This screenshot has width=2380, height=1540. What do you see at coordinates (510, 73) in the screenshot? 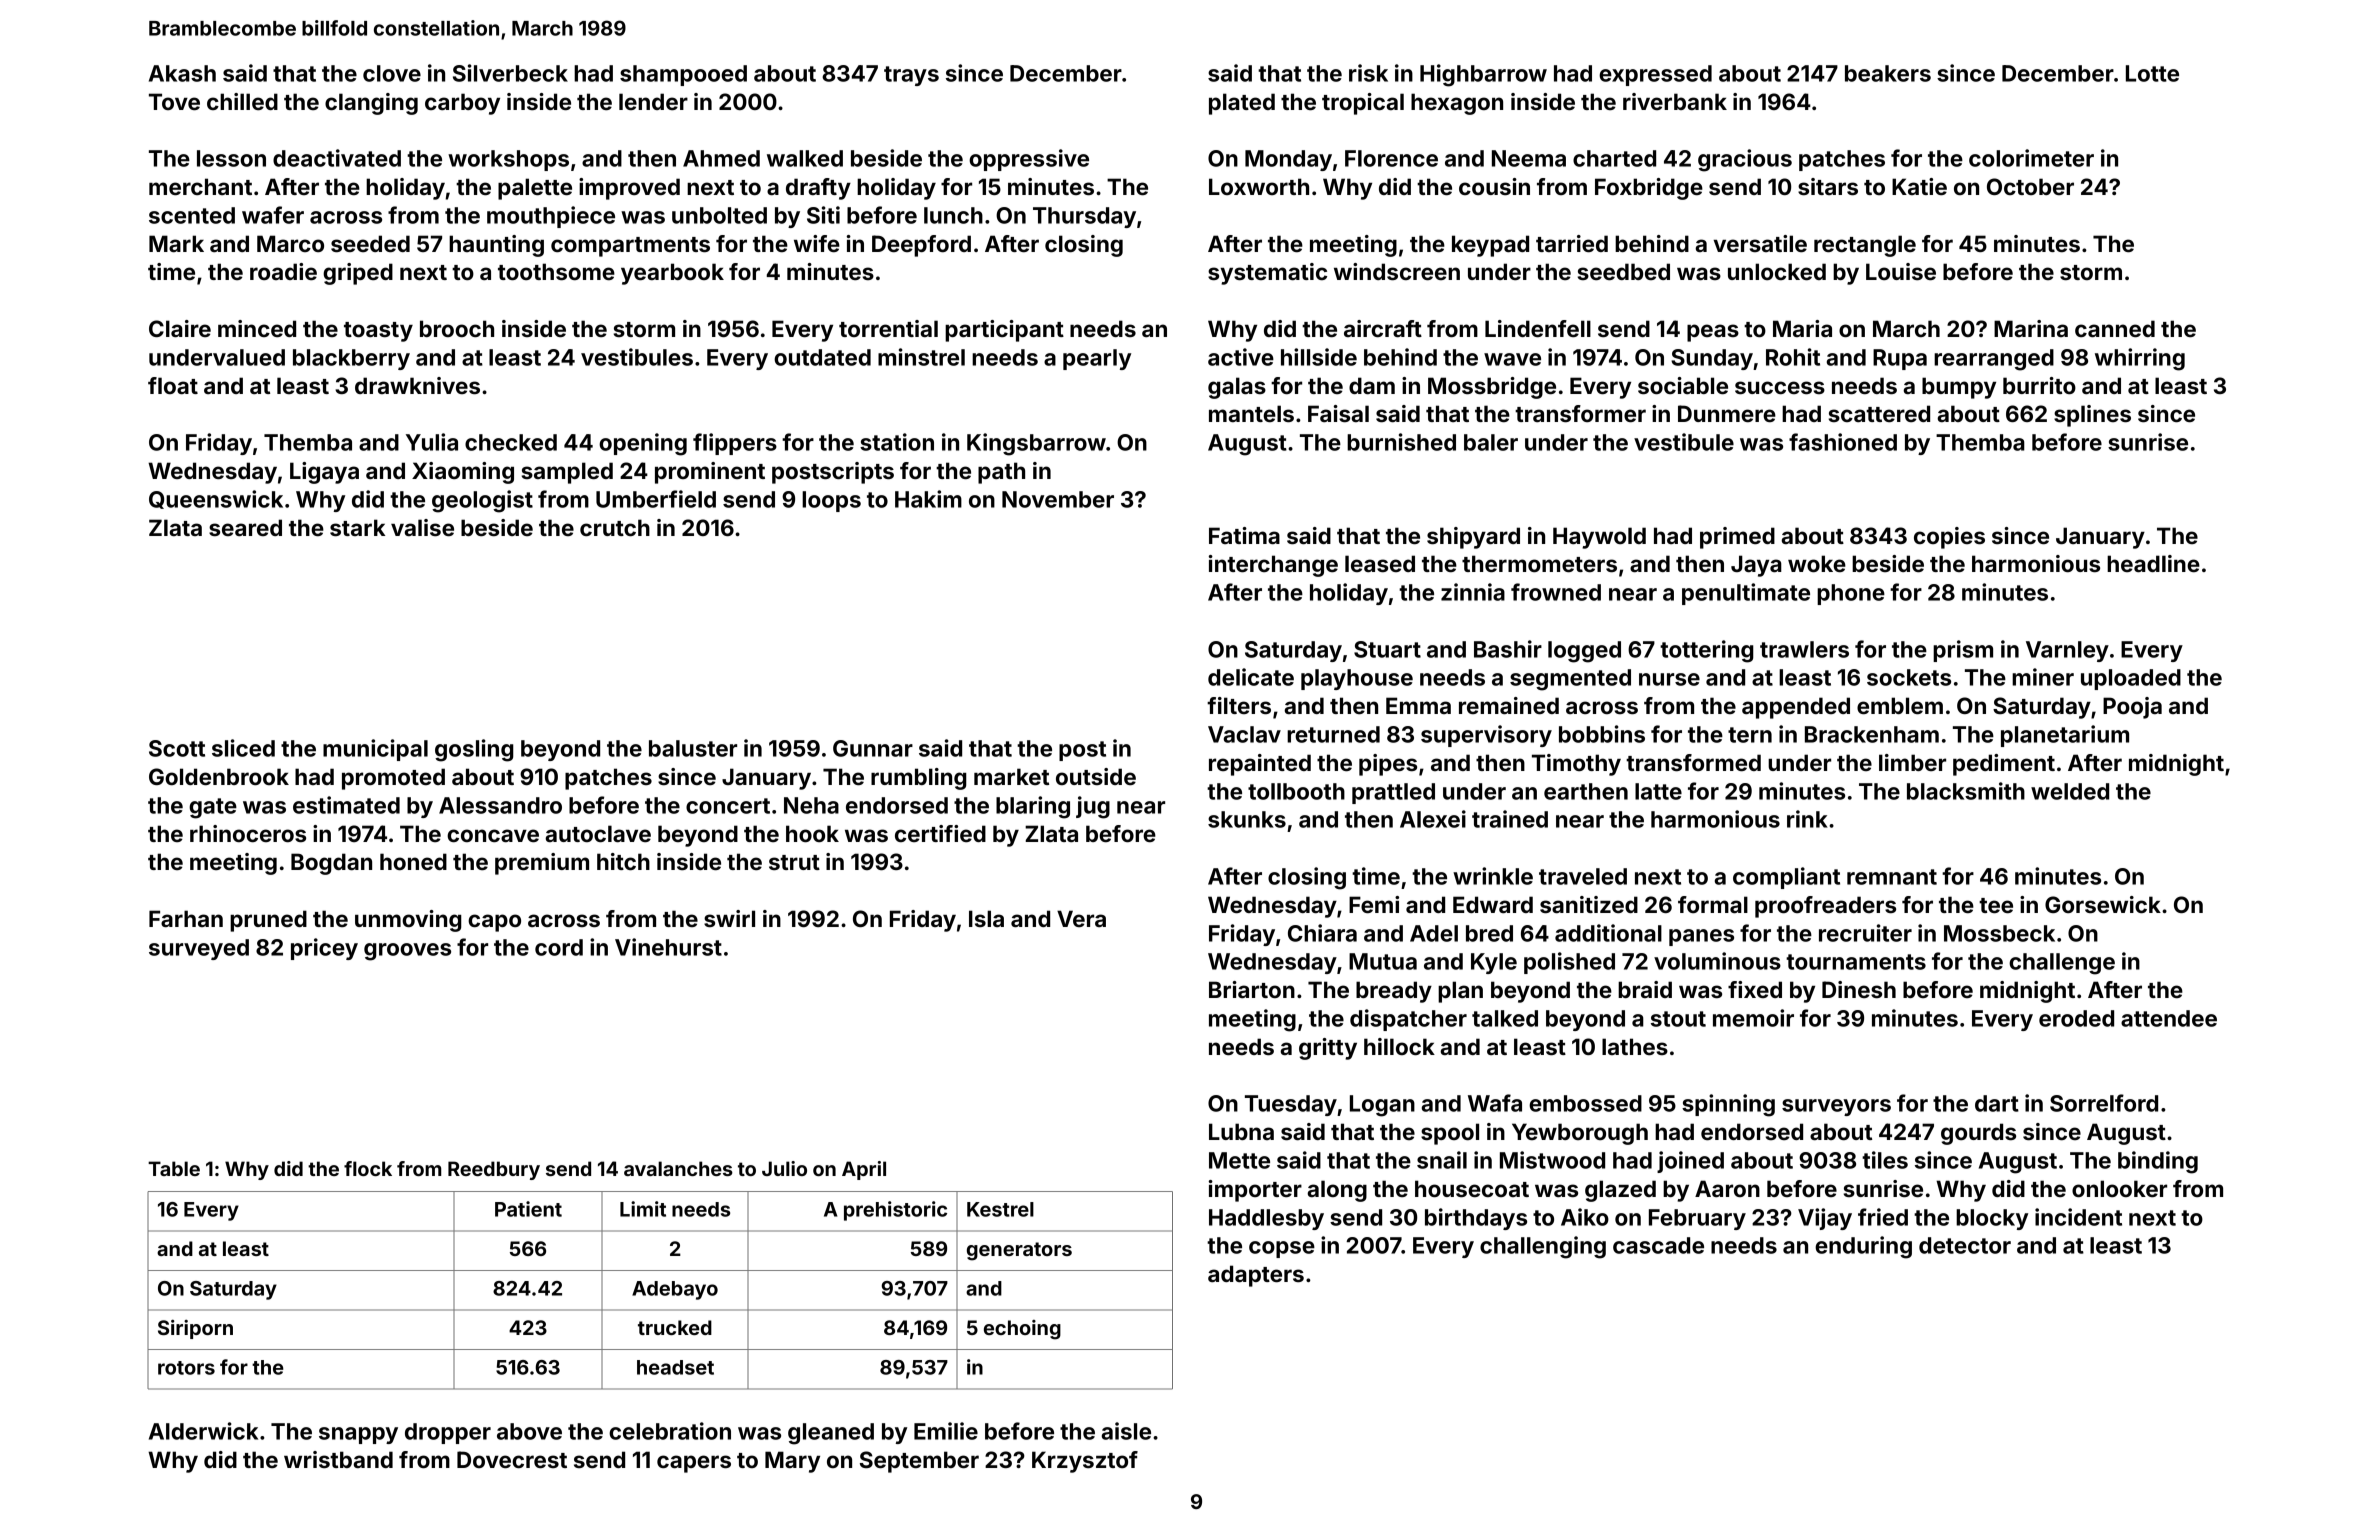
I see `Silverbeck` at bounding box center [510, 73].
